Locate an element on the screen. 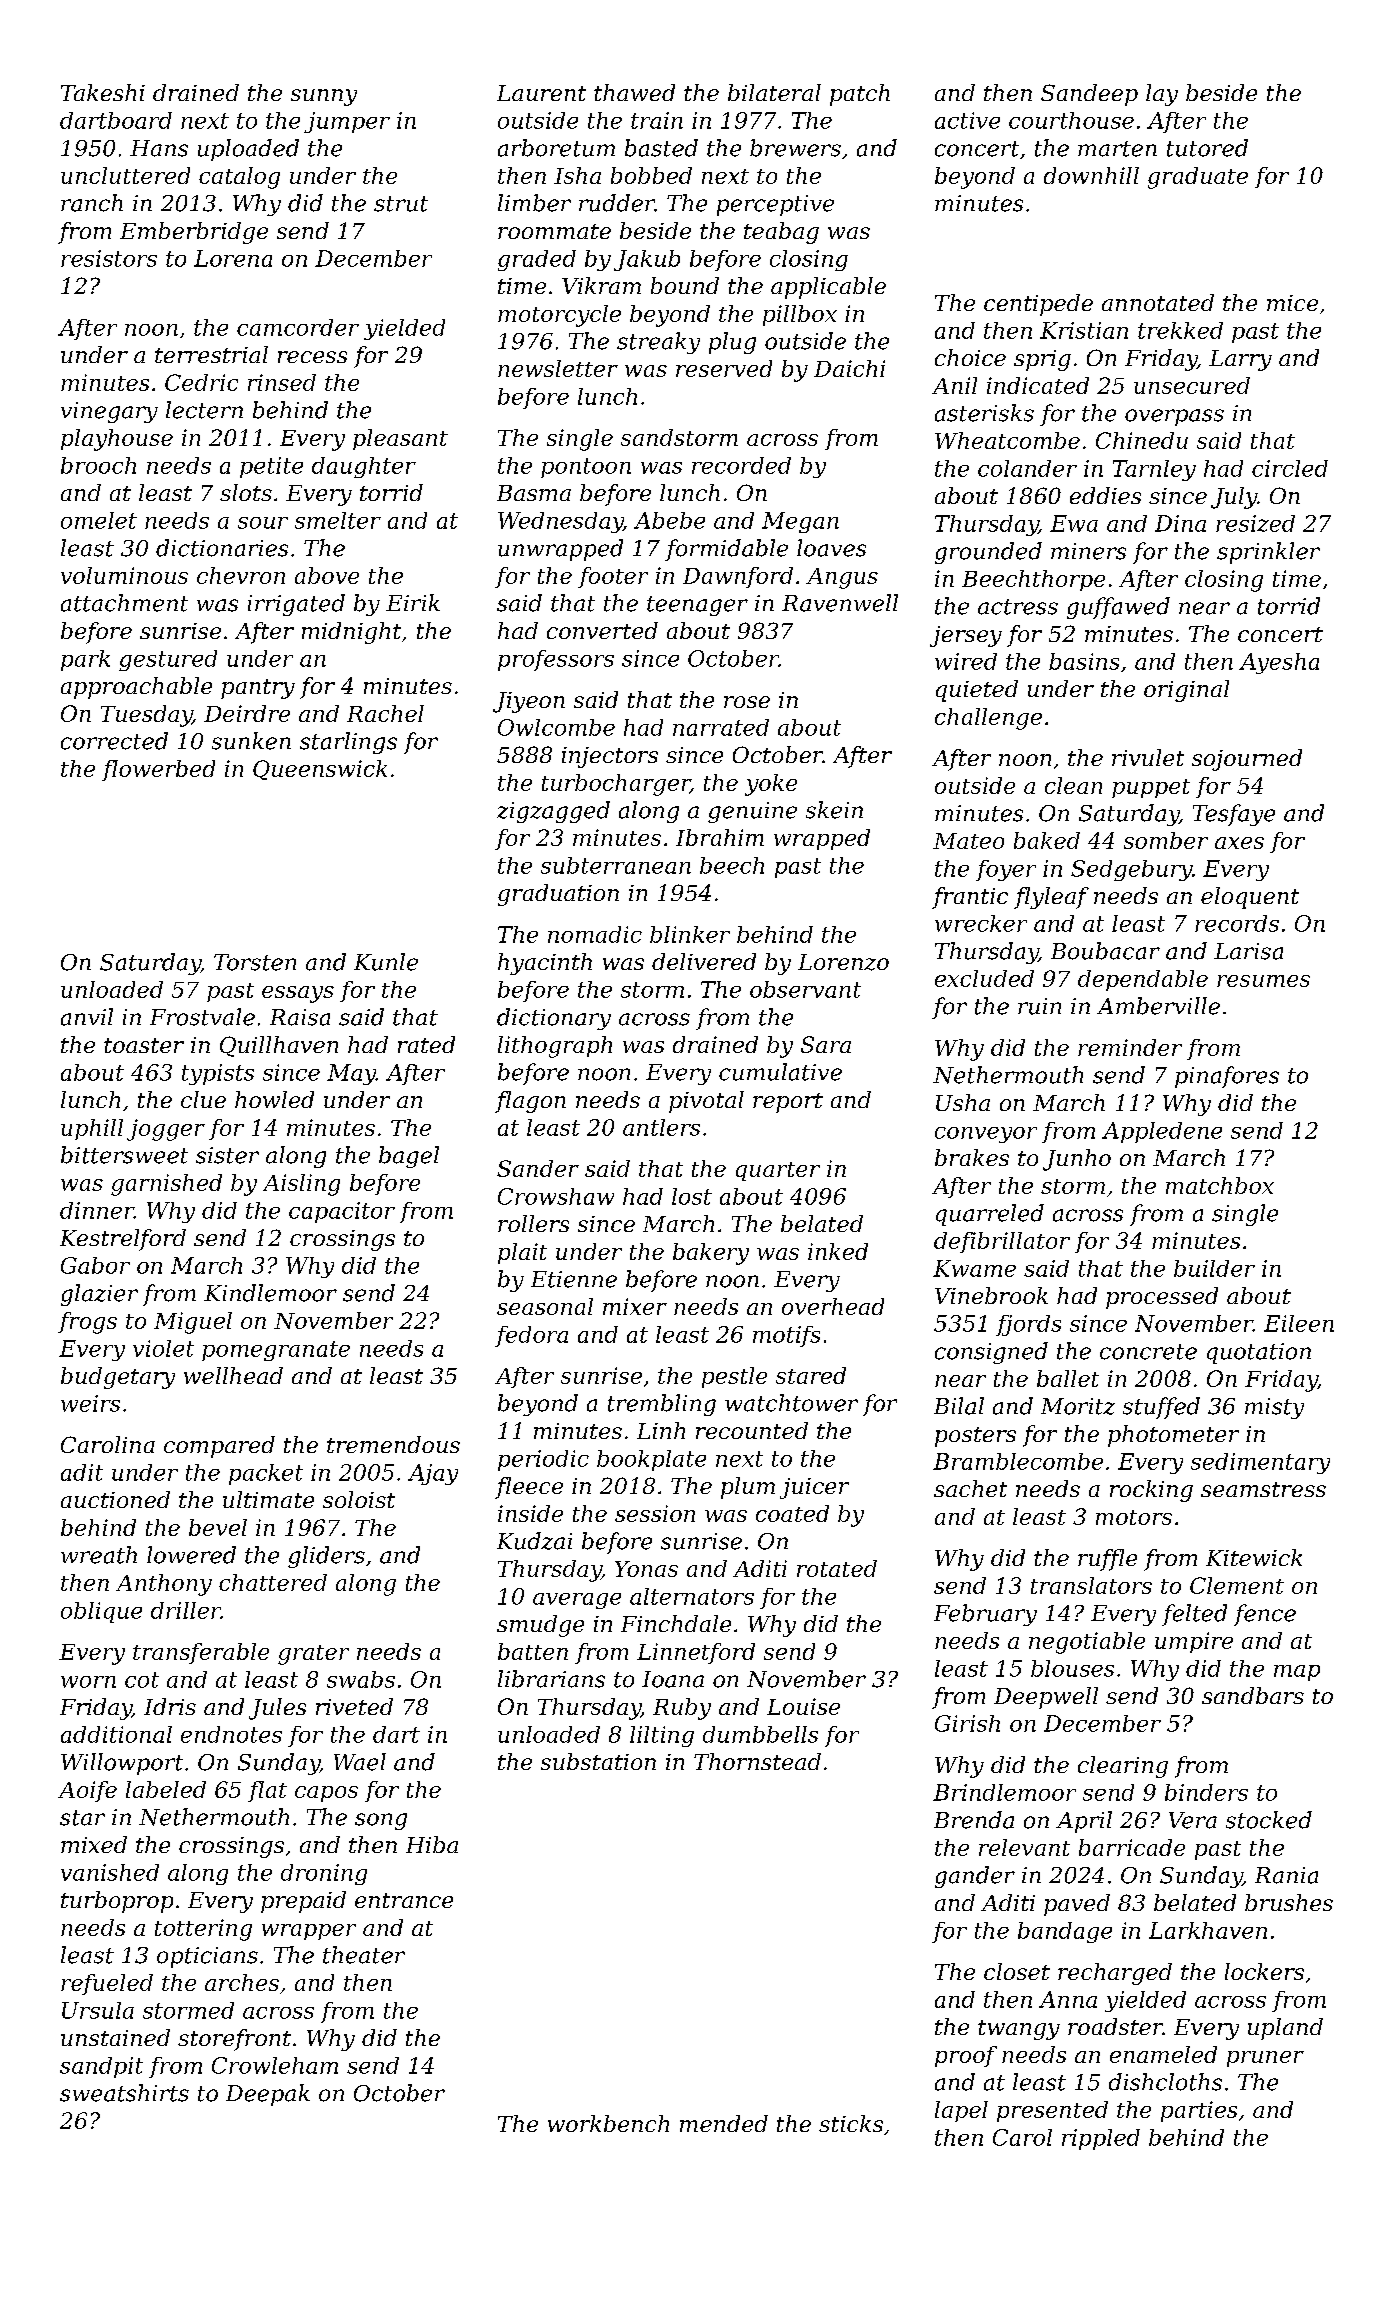  sojourned is located at coordinates (1247, 760).
